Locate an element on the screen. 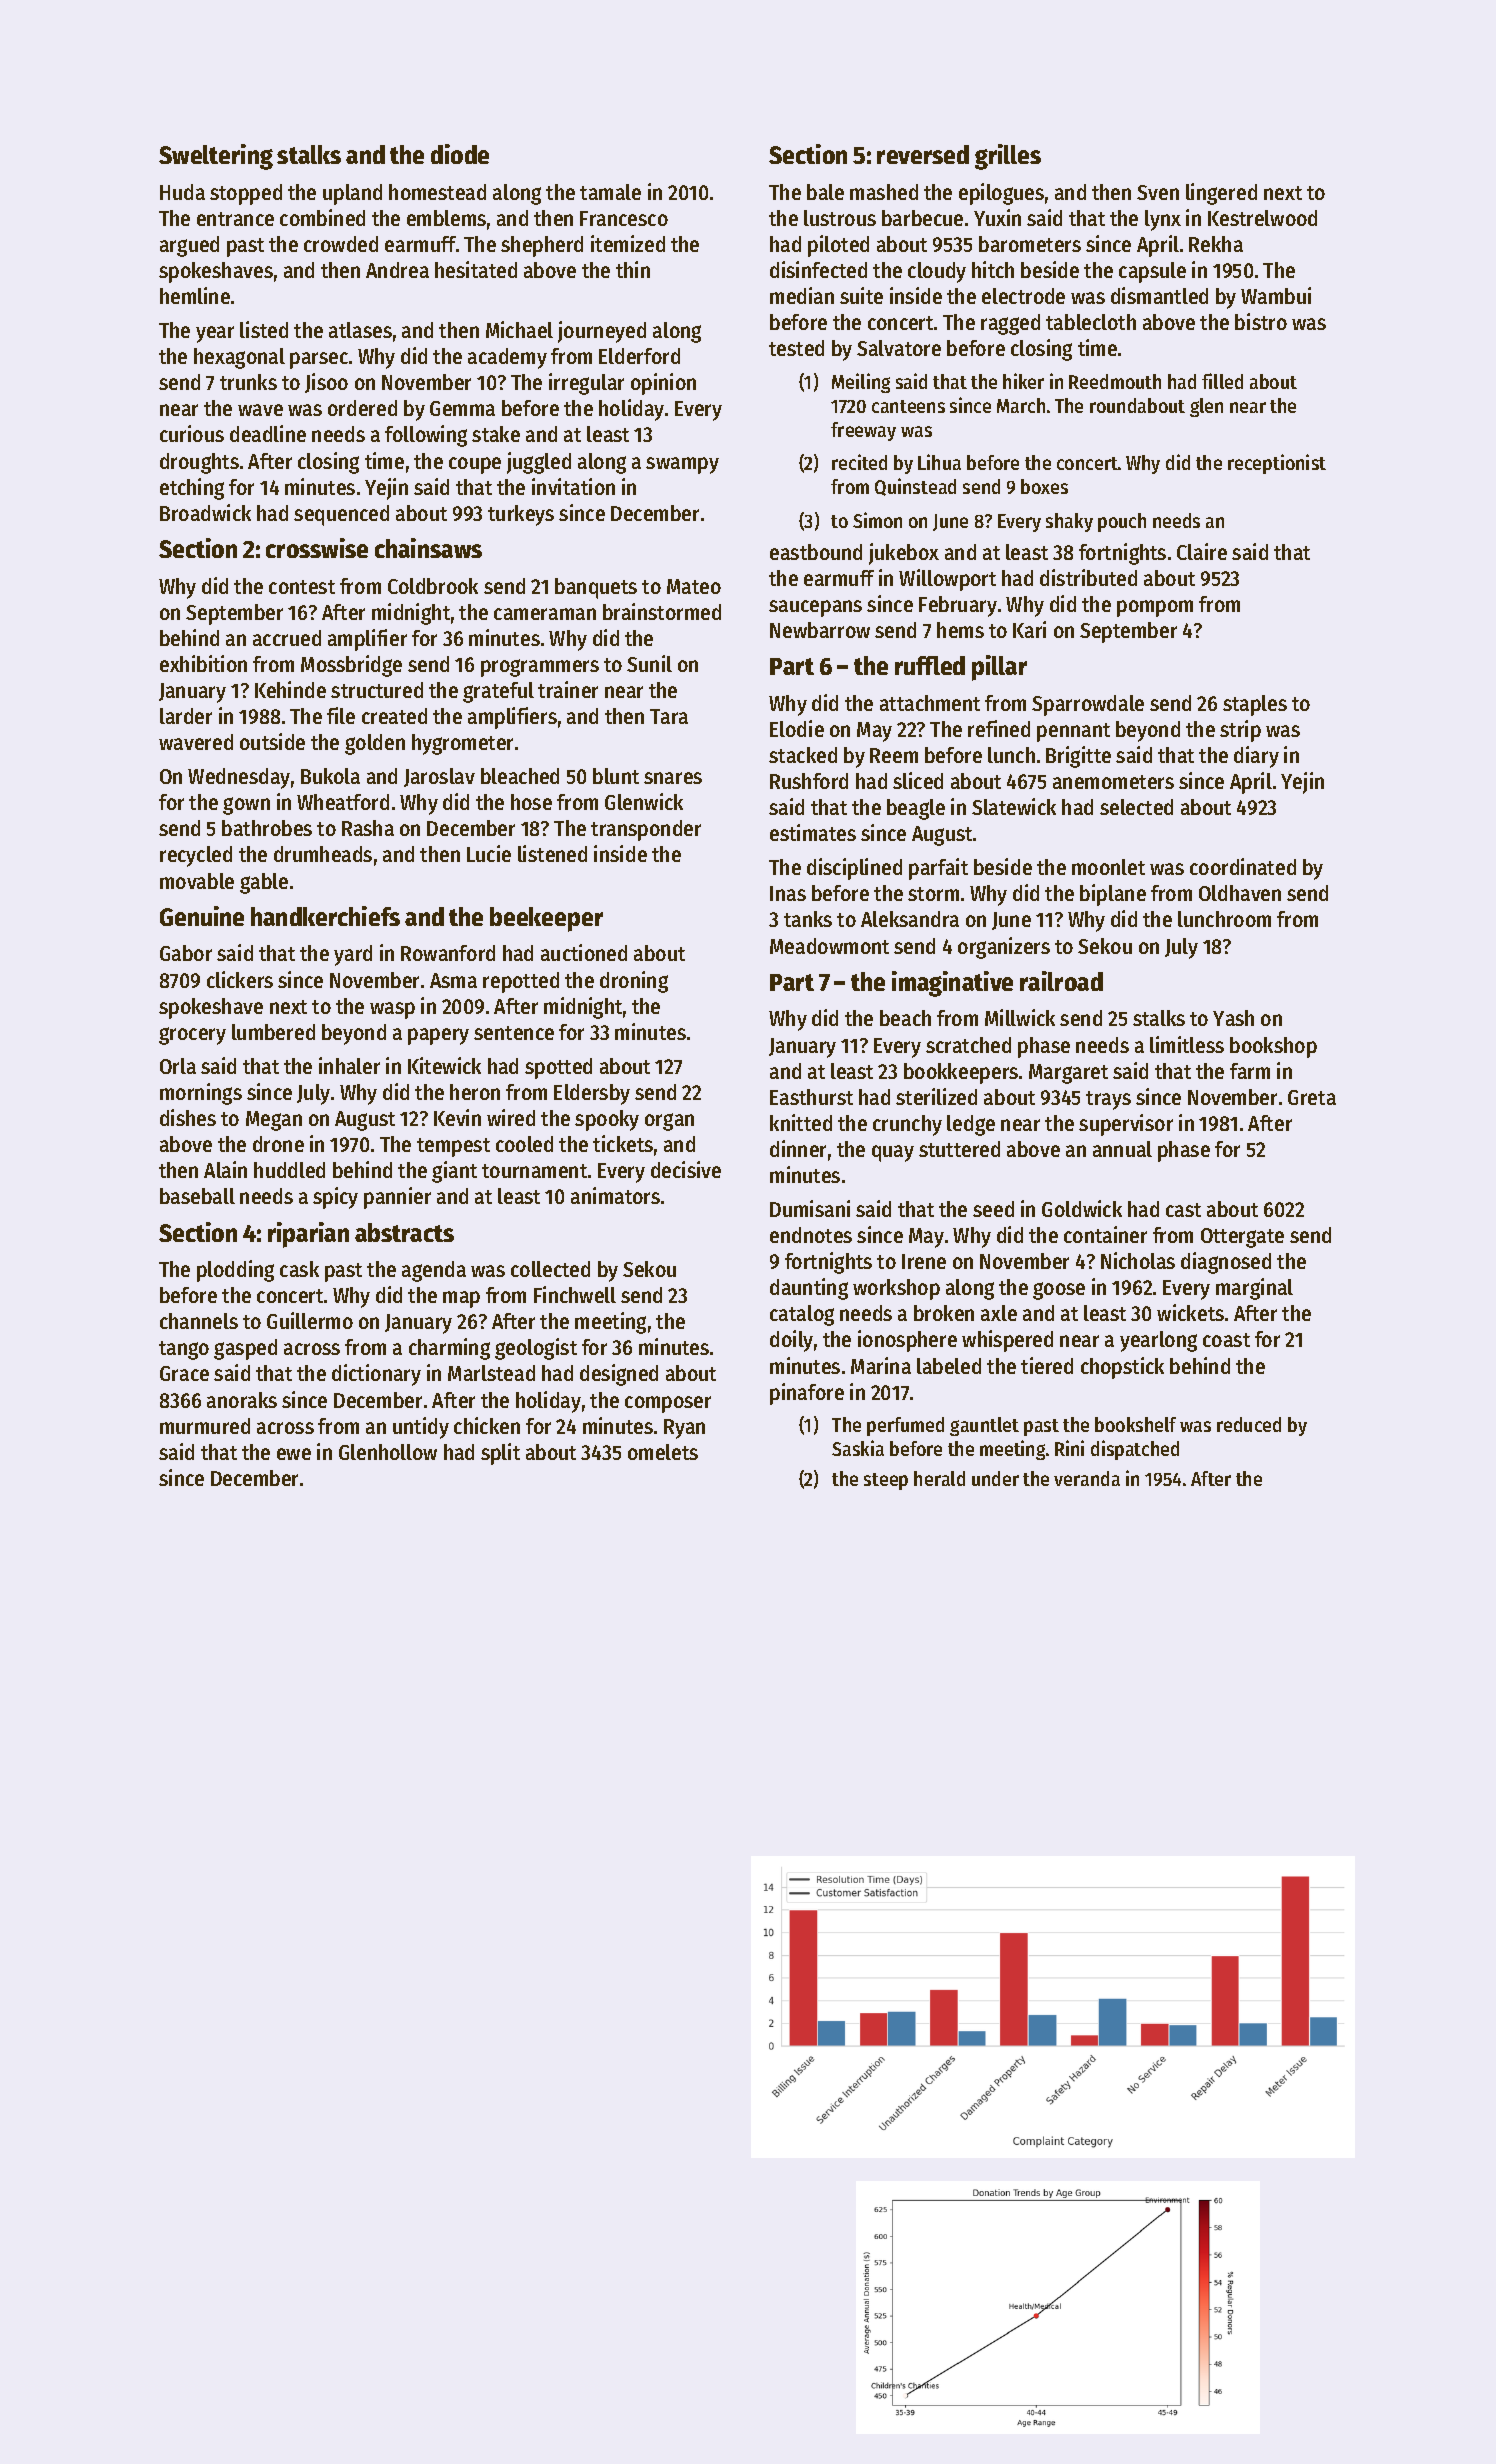 The height and width of the screenshot is (2464, 1496). Claire is located at coordinates (1202, 551).
